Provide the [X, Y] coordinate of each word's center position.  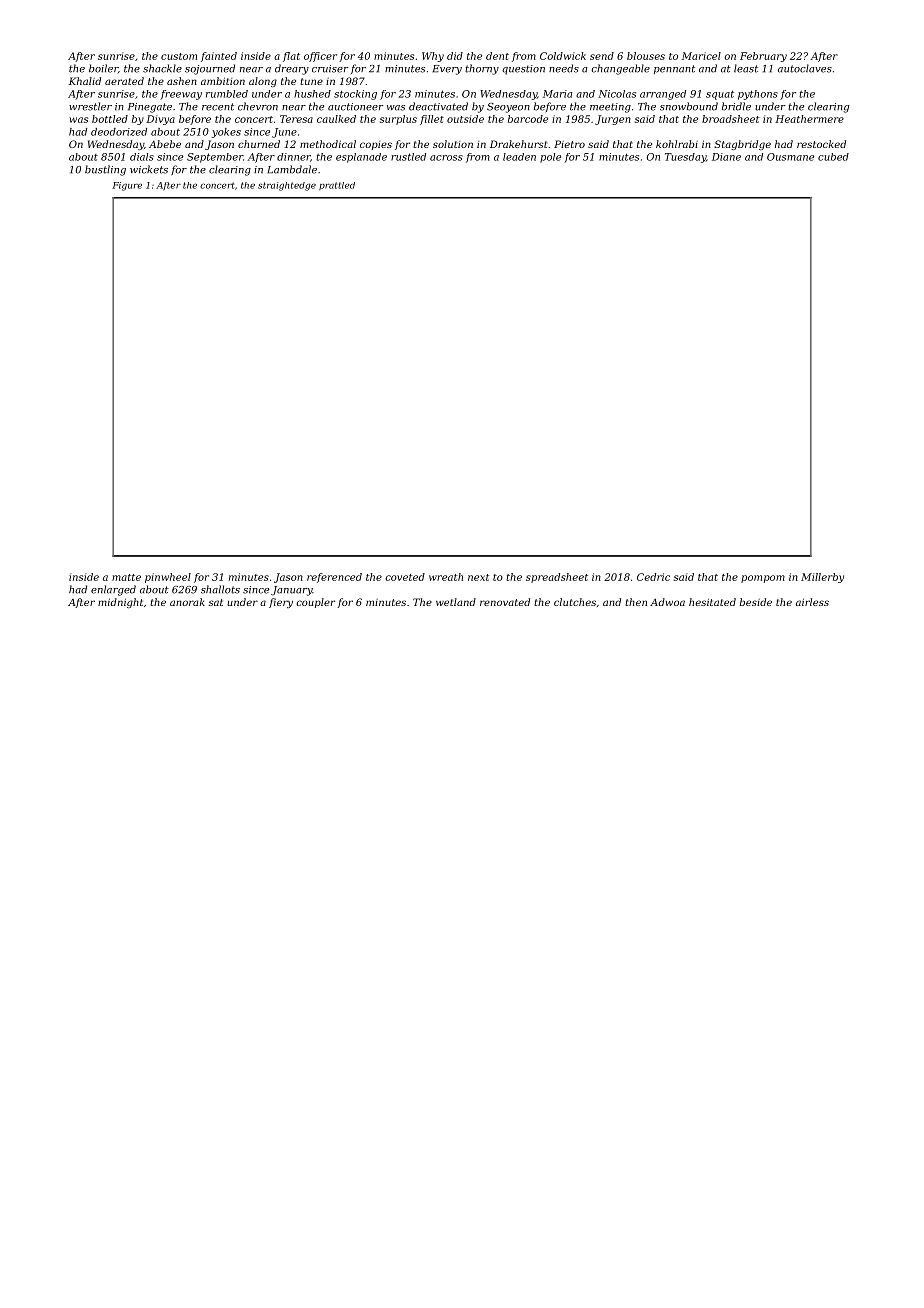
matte [126, 577]
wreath [446, 577]
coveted [405, 577]
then [636, 602]
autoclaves [805, 68]
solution [453, 144]
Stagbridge [742, 145]
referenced [334, 578]
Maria [557, 94]
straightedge [287, 186]
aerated [124, 81]
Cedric [653, 577]
